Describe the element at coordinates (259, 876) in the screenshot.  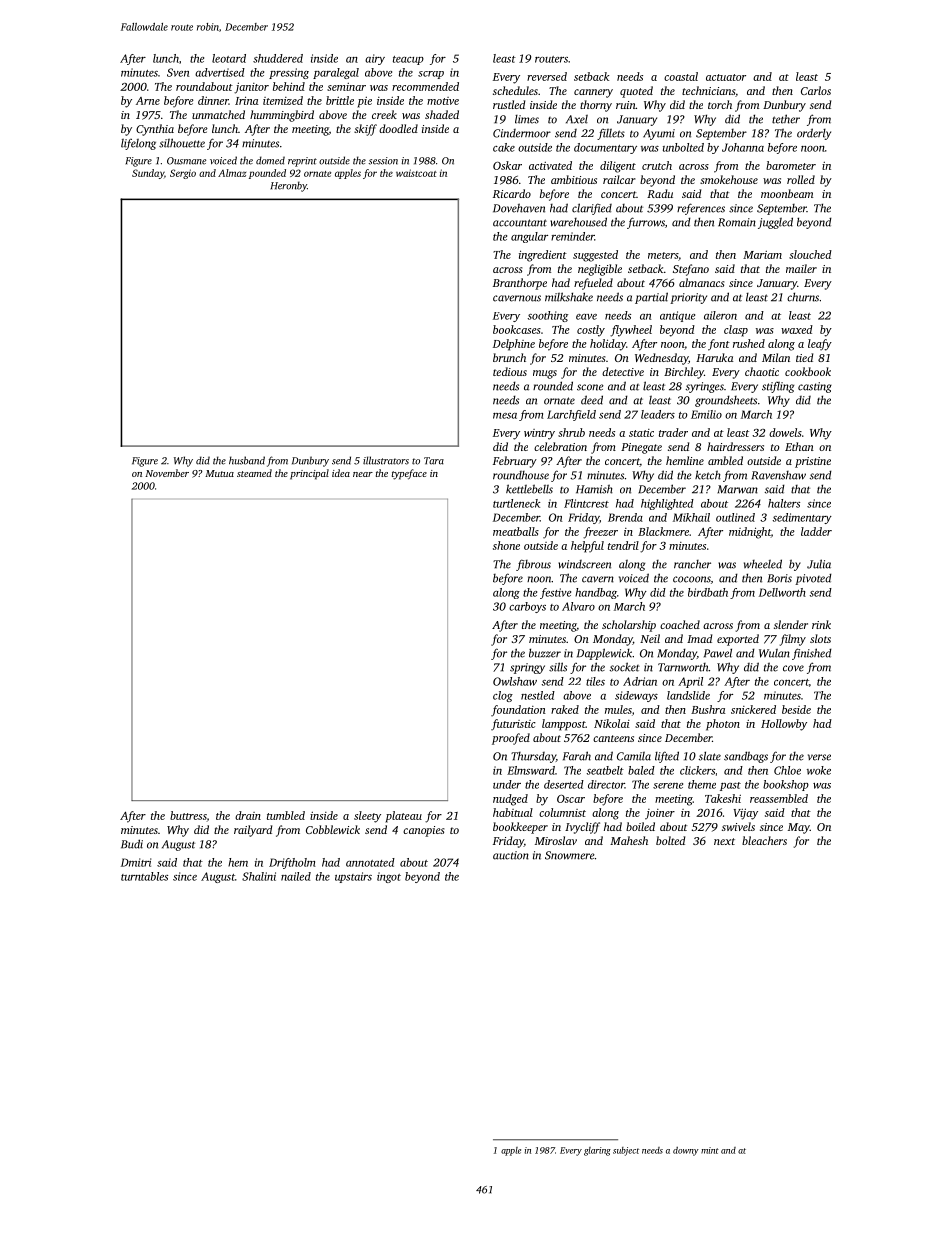
I see `Shalini` at that location.
